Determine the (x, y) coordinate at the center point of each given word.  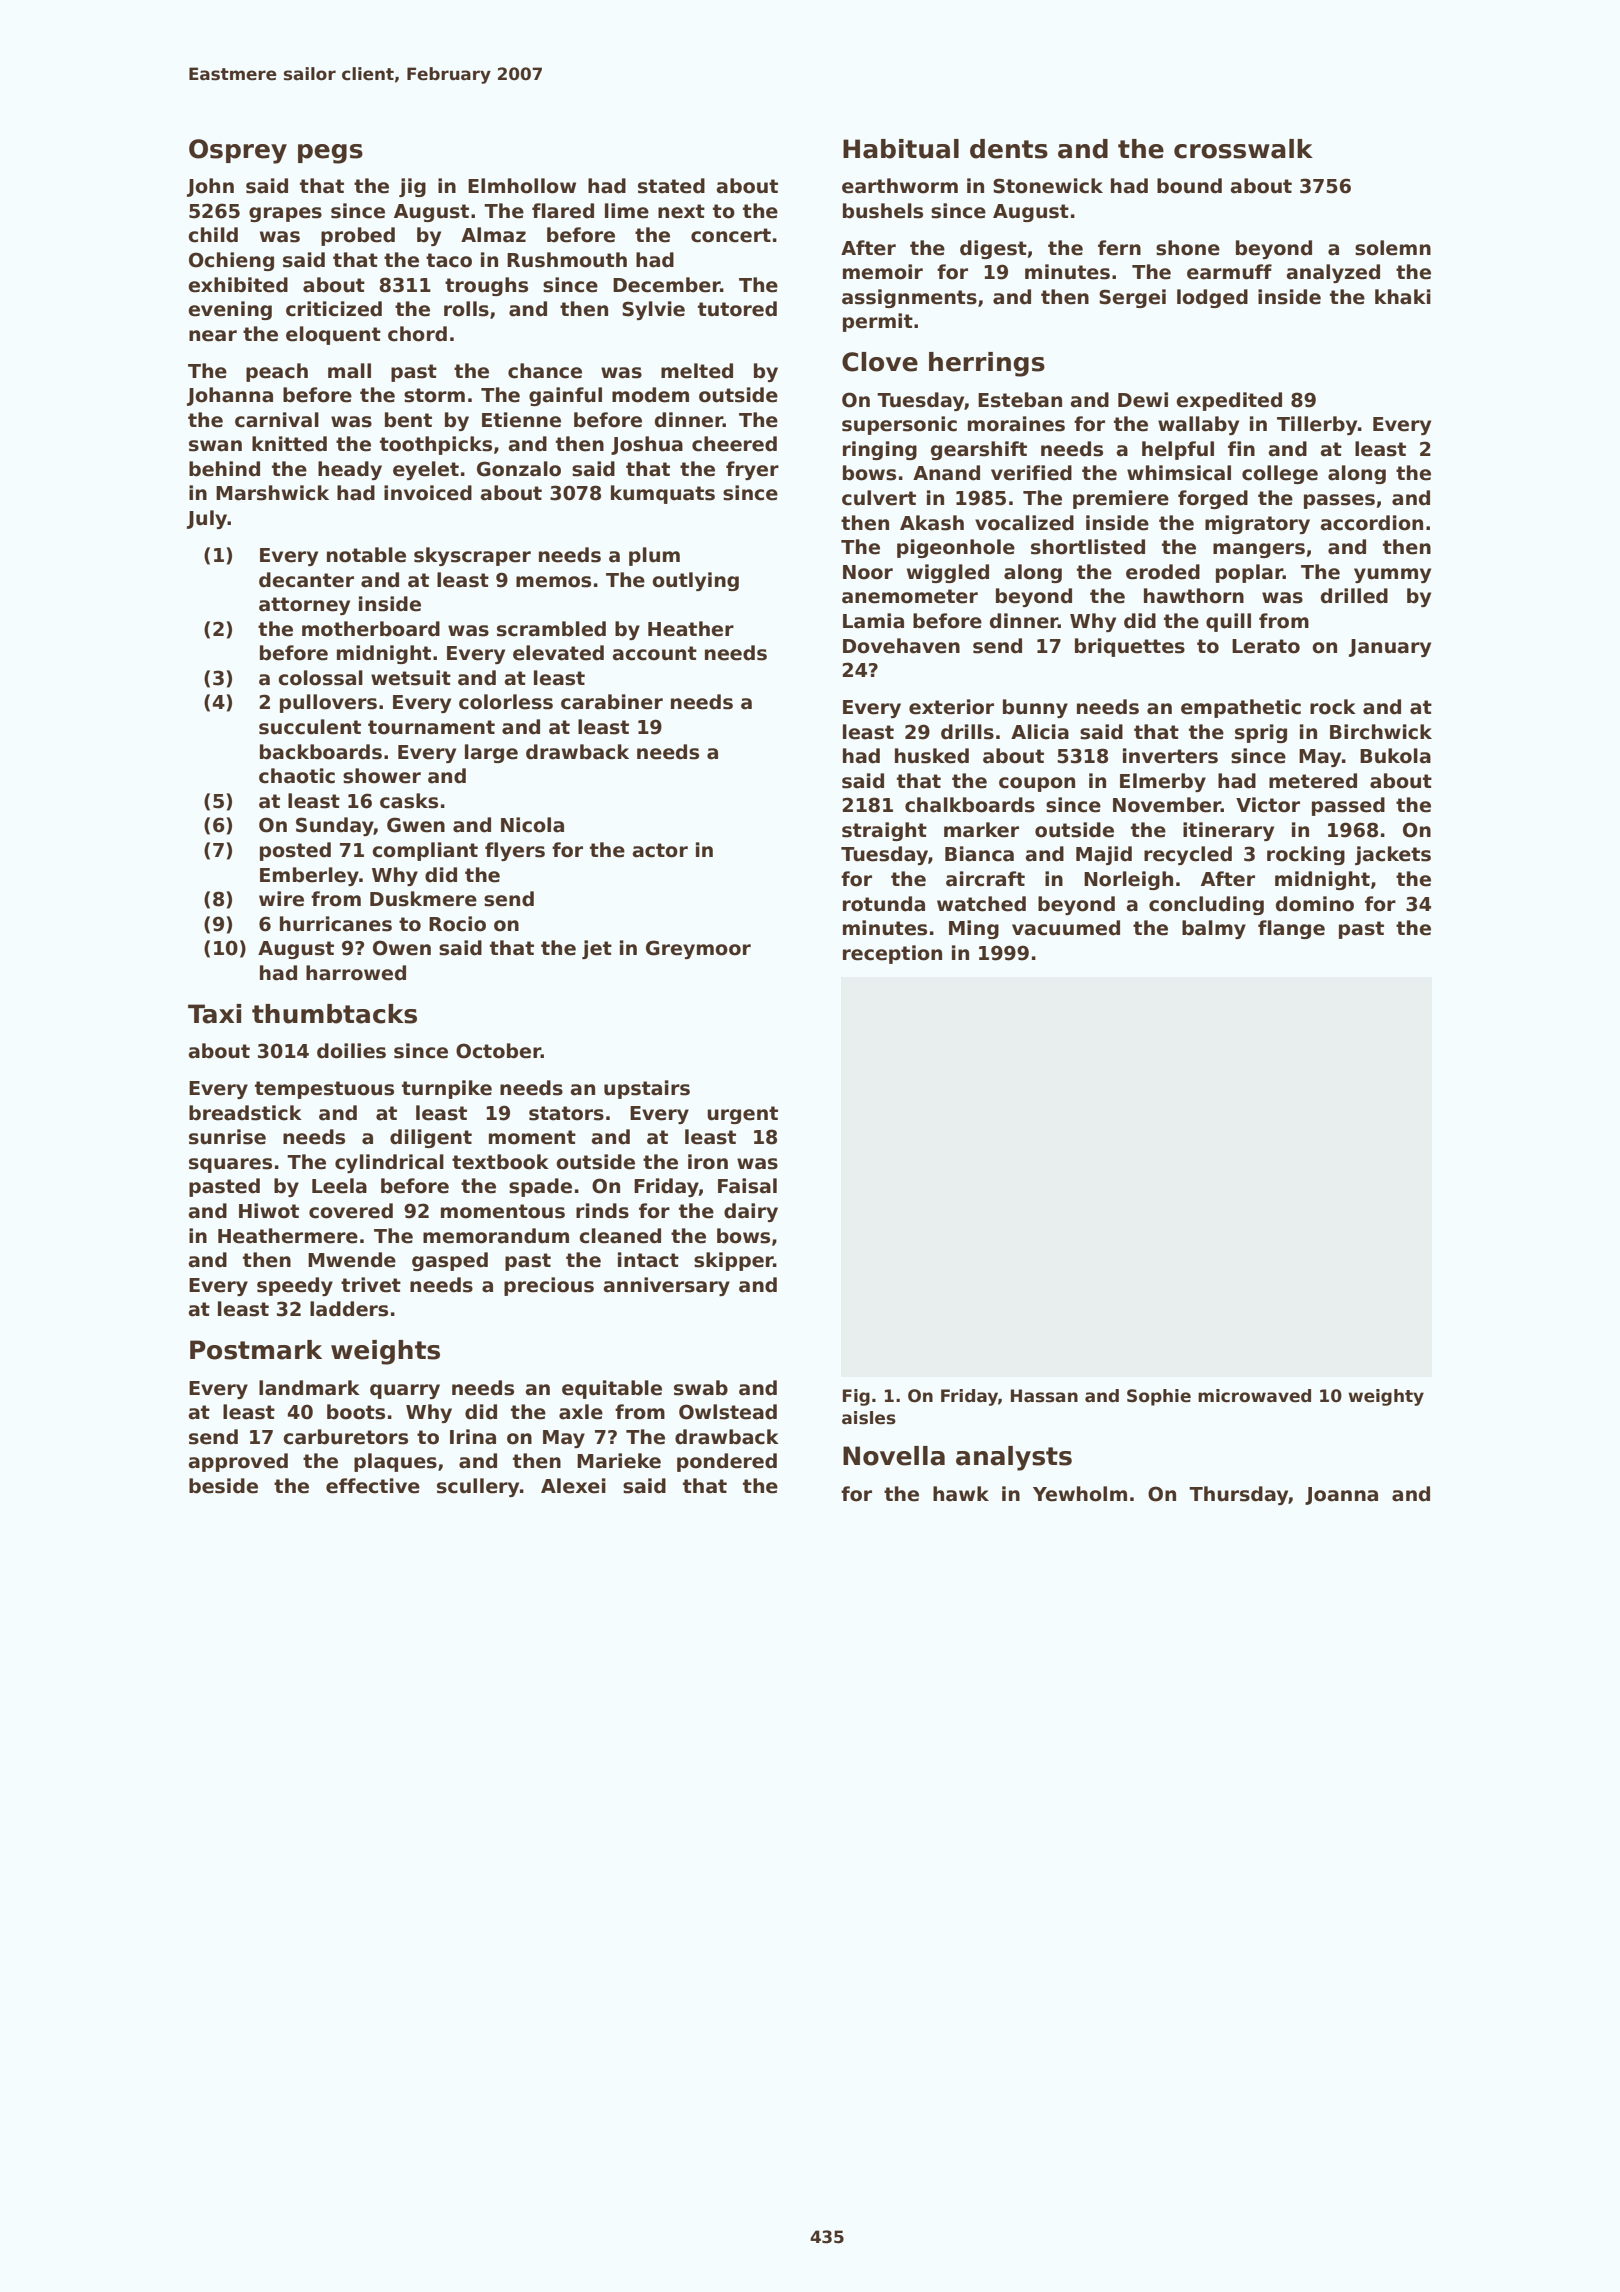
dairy (751, 1212)
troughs (486, 286)
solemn (1393, 248)
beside (223, 1486)
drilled (1354, 596)
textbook (500, 1162)
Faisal (747, 1186)
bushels (883, 211)
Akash (932, 523)
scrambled (551, 629)
